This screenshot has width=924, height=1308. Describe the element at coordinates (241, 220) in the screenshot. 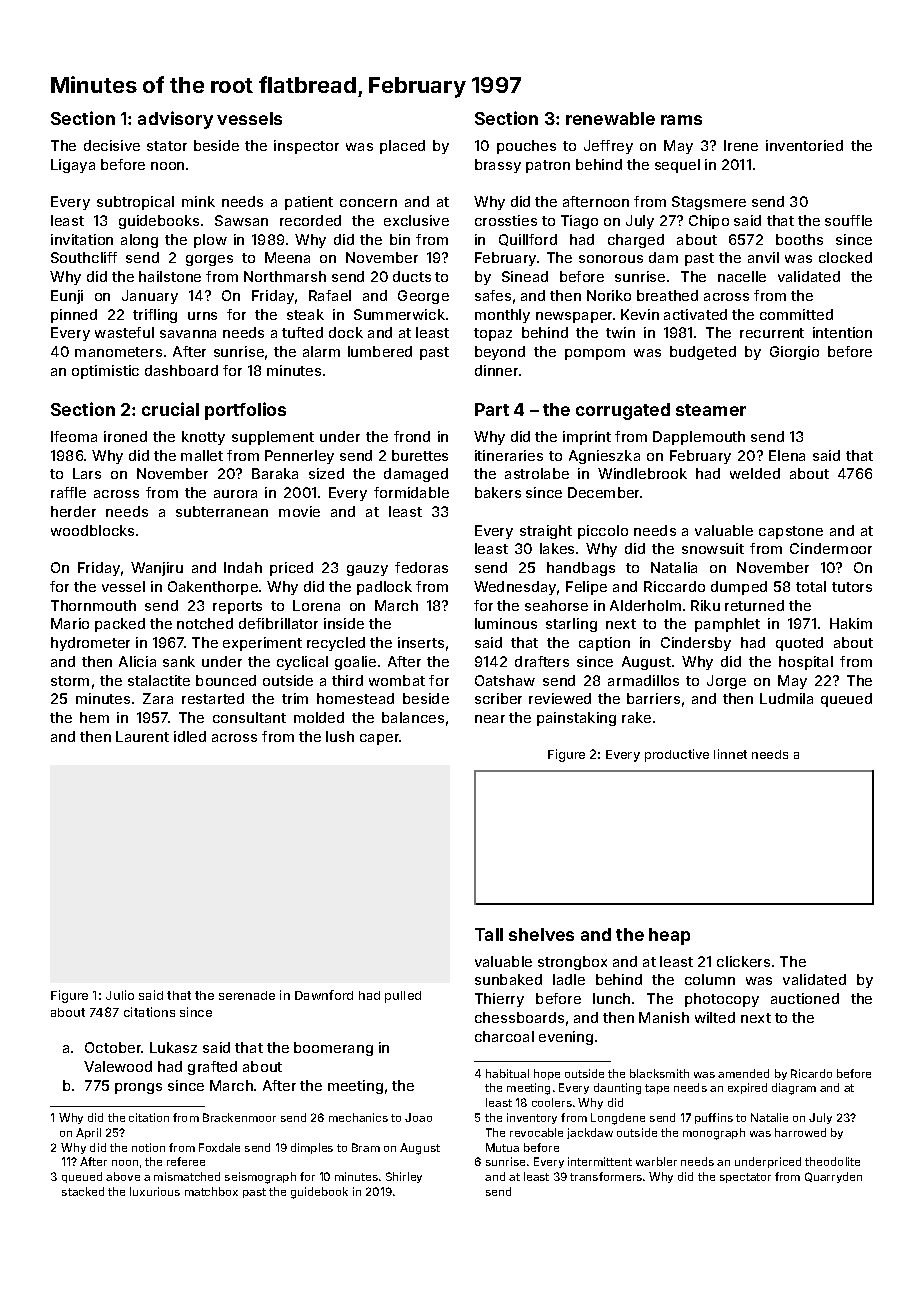

I see `Sawsan` at that location.
